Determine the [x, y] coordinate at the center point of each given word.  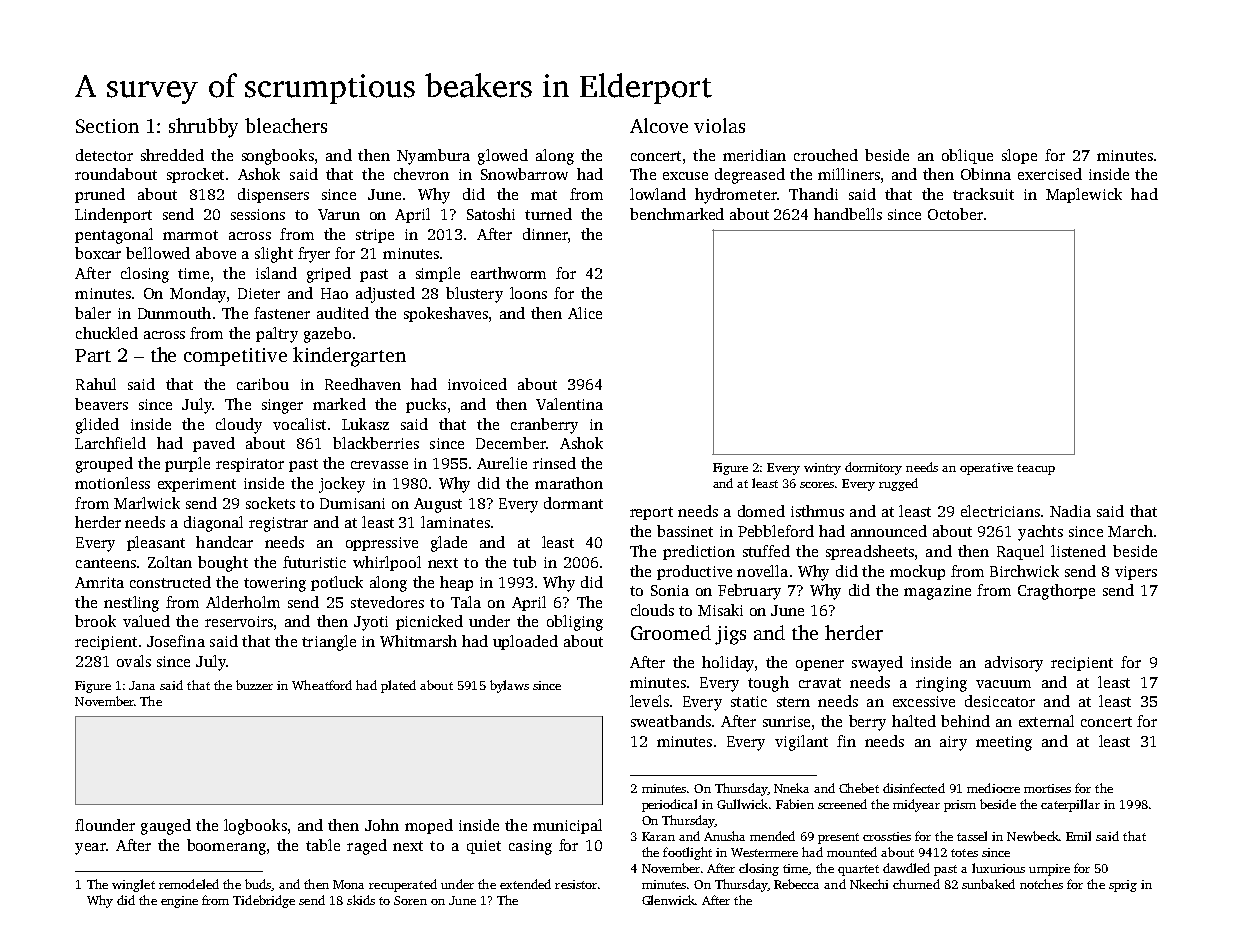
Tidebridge [264, 901]
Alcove [659, 125]
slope [1019, 156]
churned [916, 884]
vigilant [801, 743]
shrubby [203, 128]
